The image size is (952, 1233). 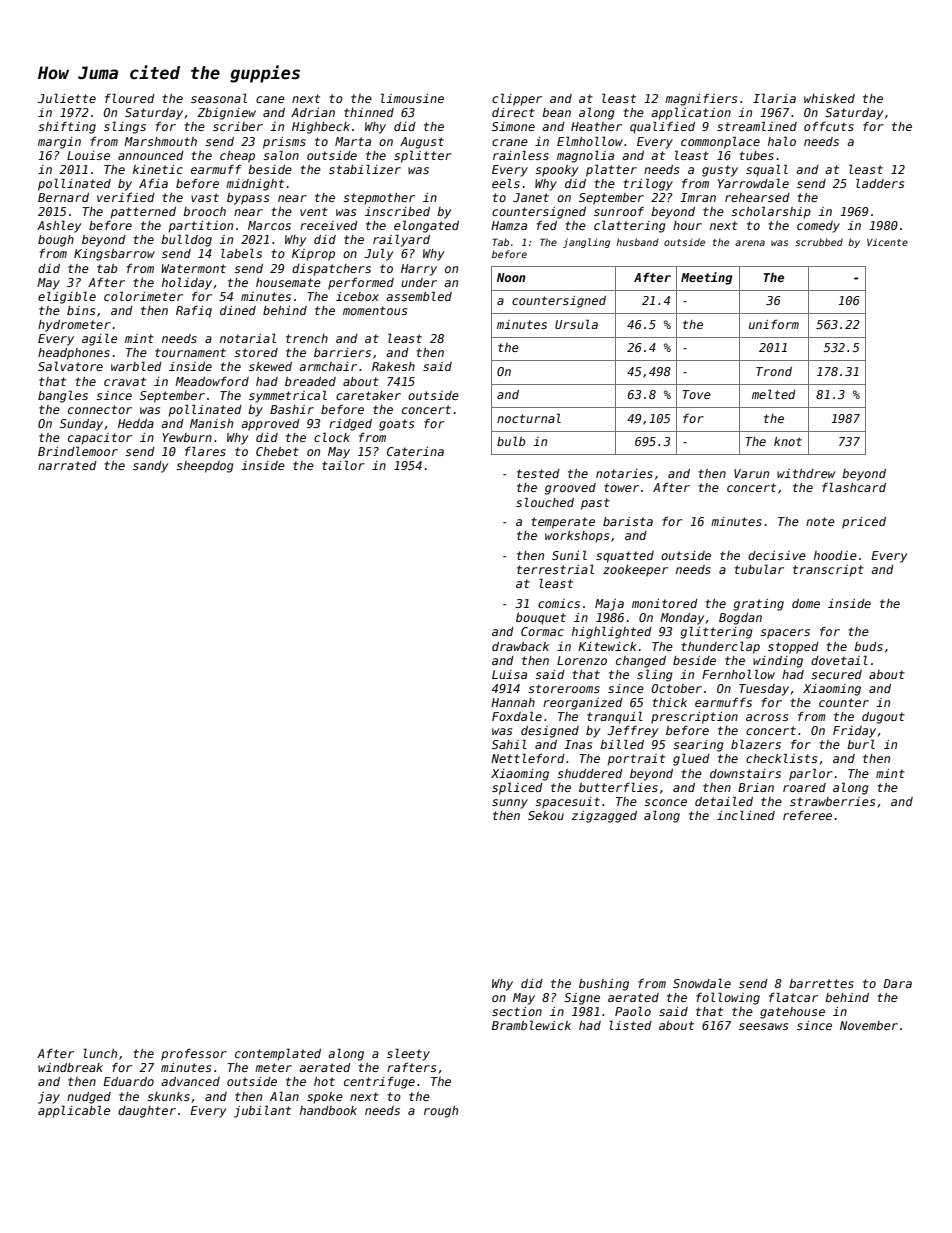 I want to click on uniform, so click(x=774, y=324).
